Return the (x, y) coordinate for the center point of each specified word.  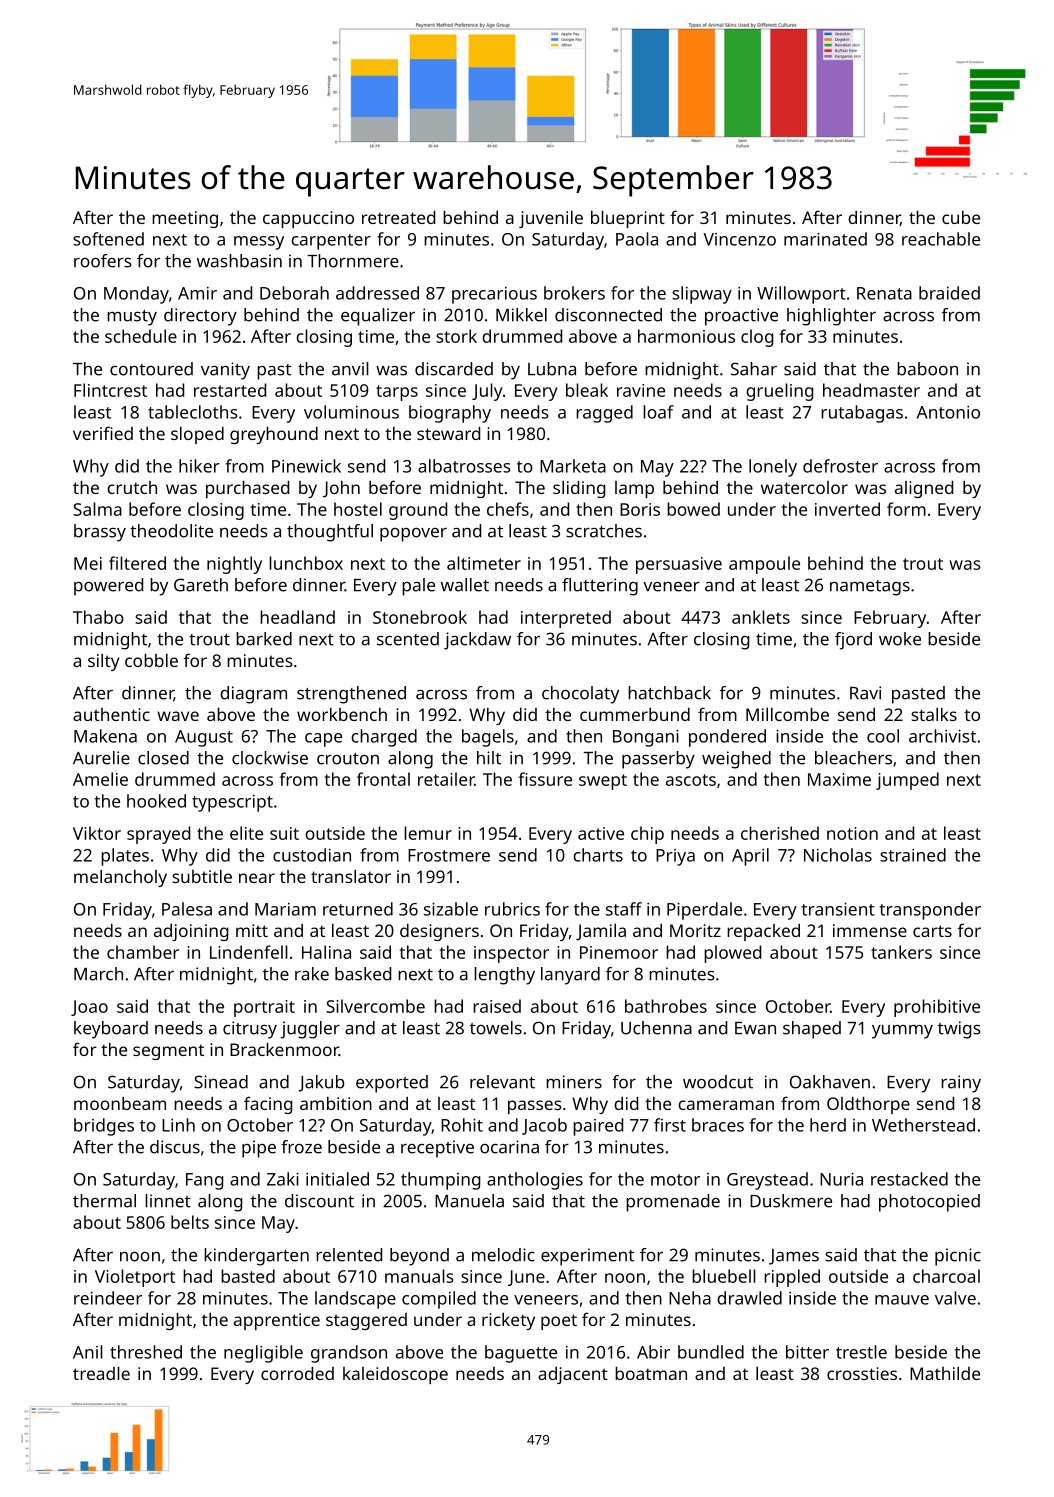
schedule (141, 336)
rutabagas (862, 414)
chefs (508, 509)
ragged (604, 414)
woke (900, 639)
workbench (342, 714)
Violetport (135, 1278)
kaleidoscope (395, 1375)
